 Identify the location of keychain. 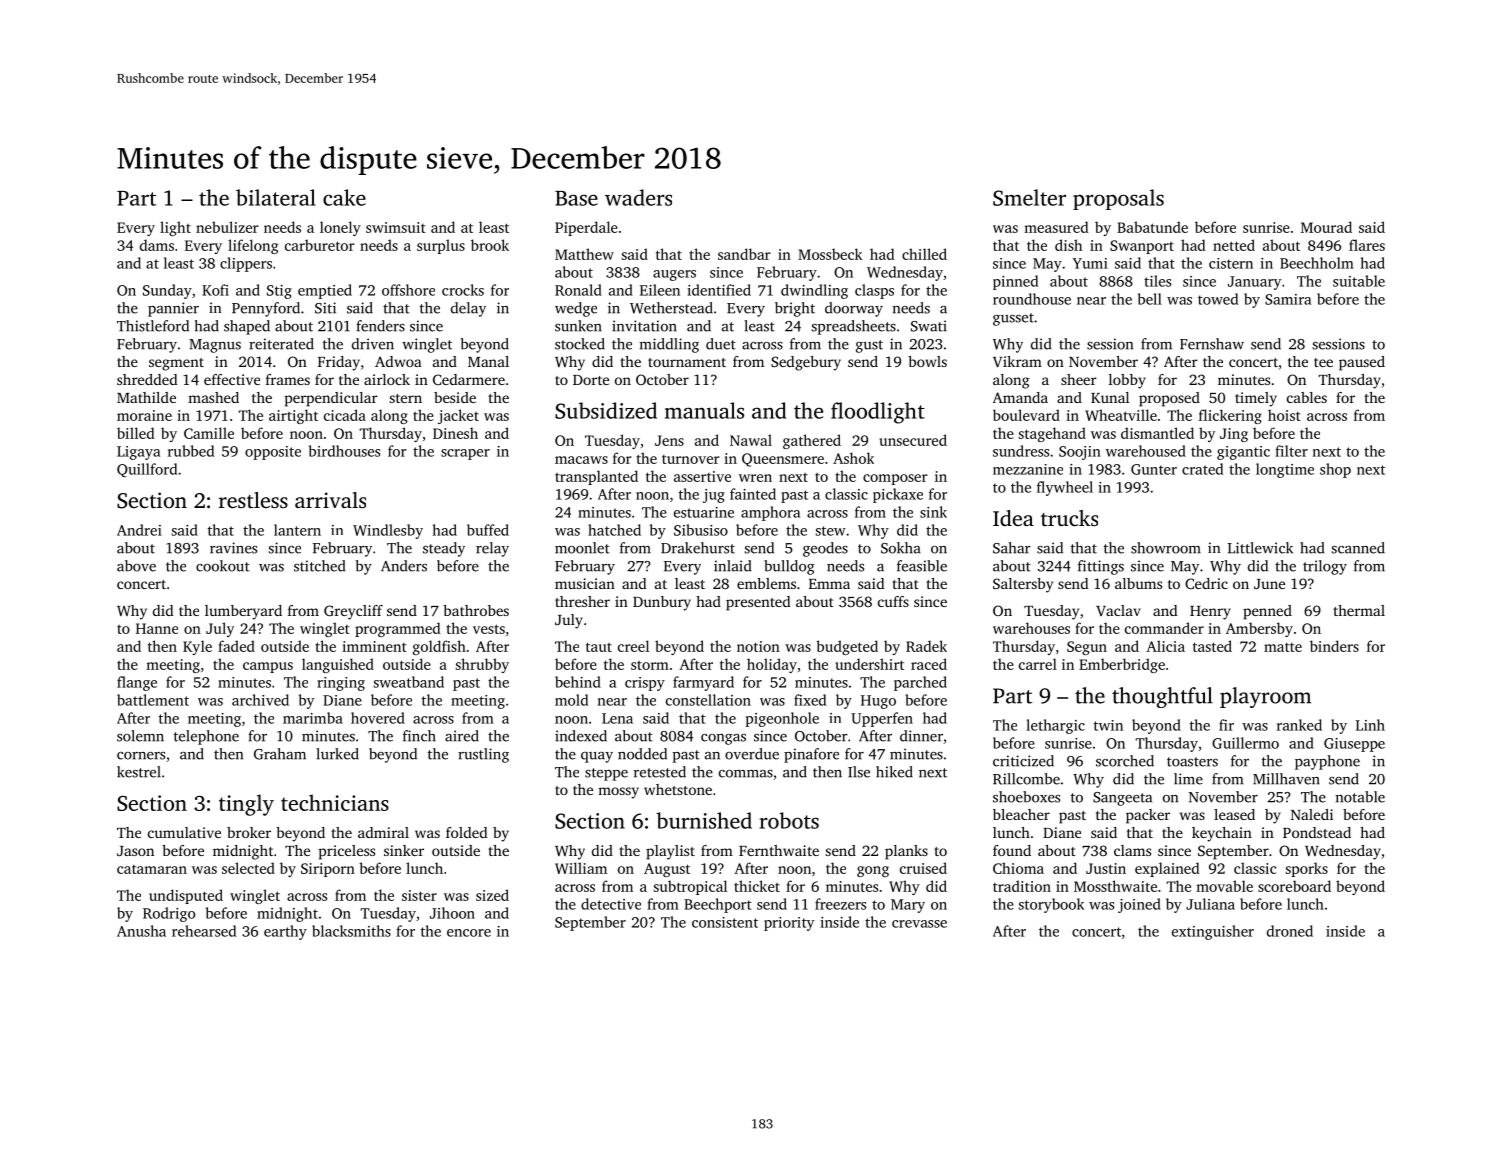
(1222, 834).
